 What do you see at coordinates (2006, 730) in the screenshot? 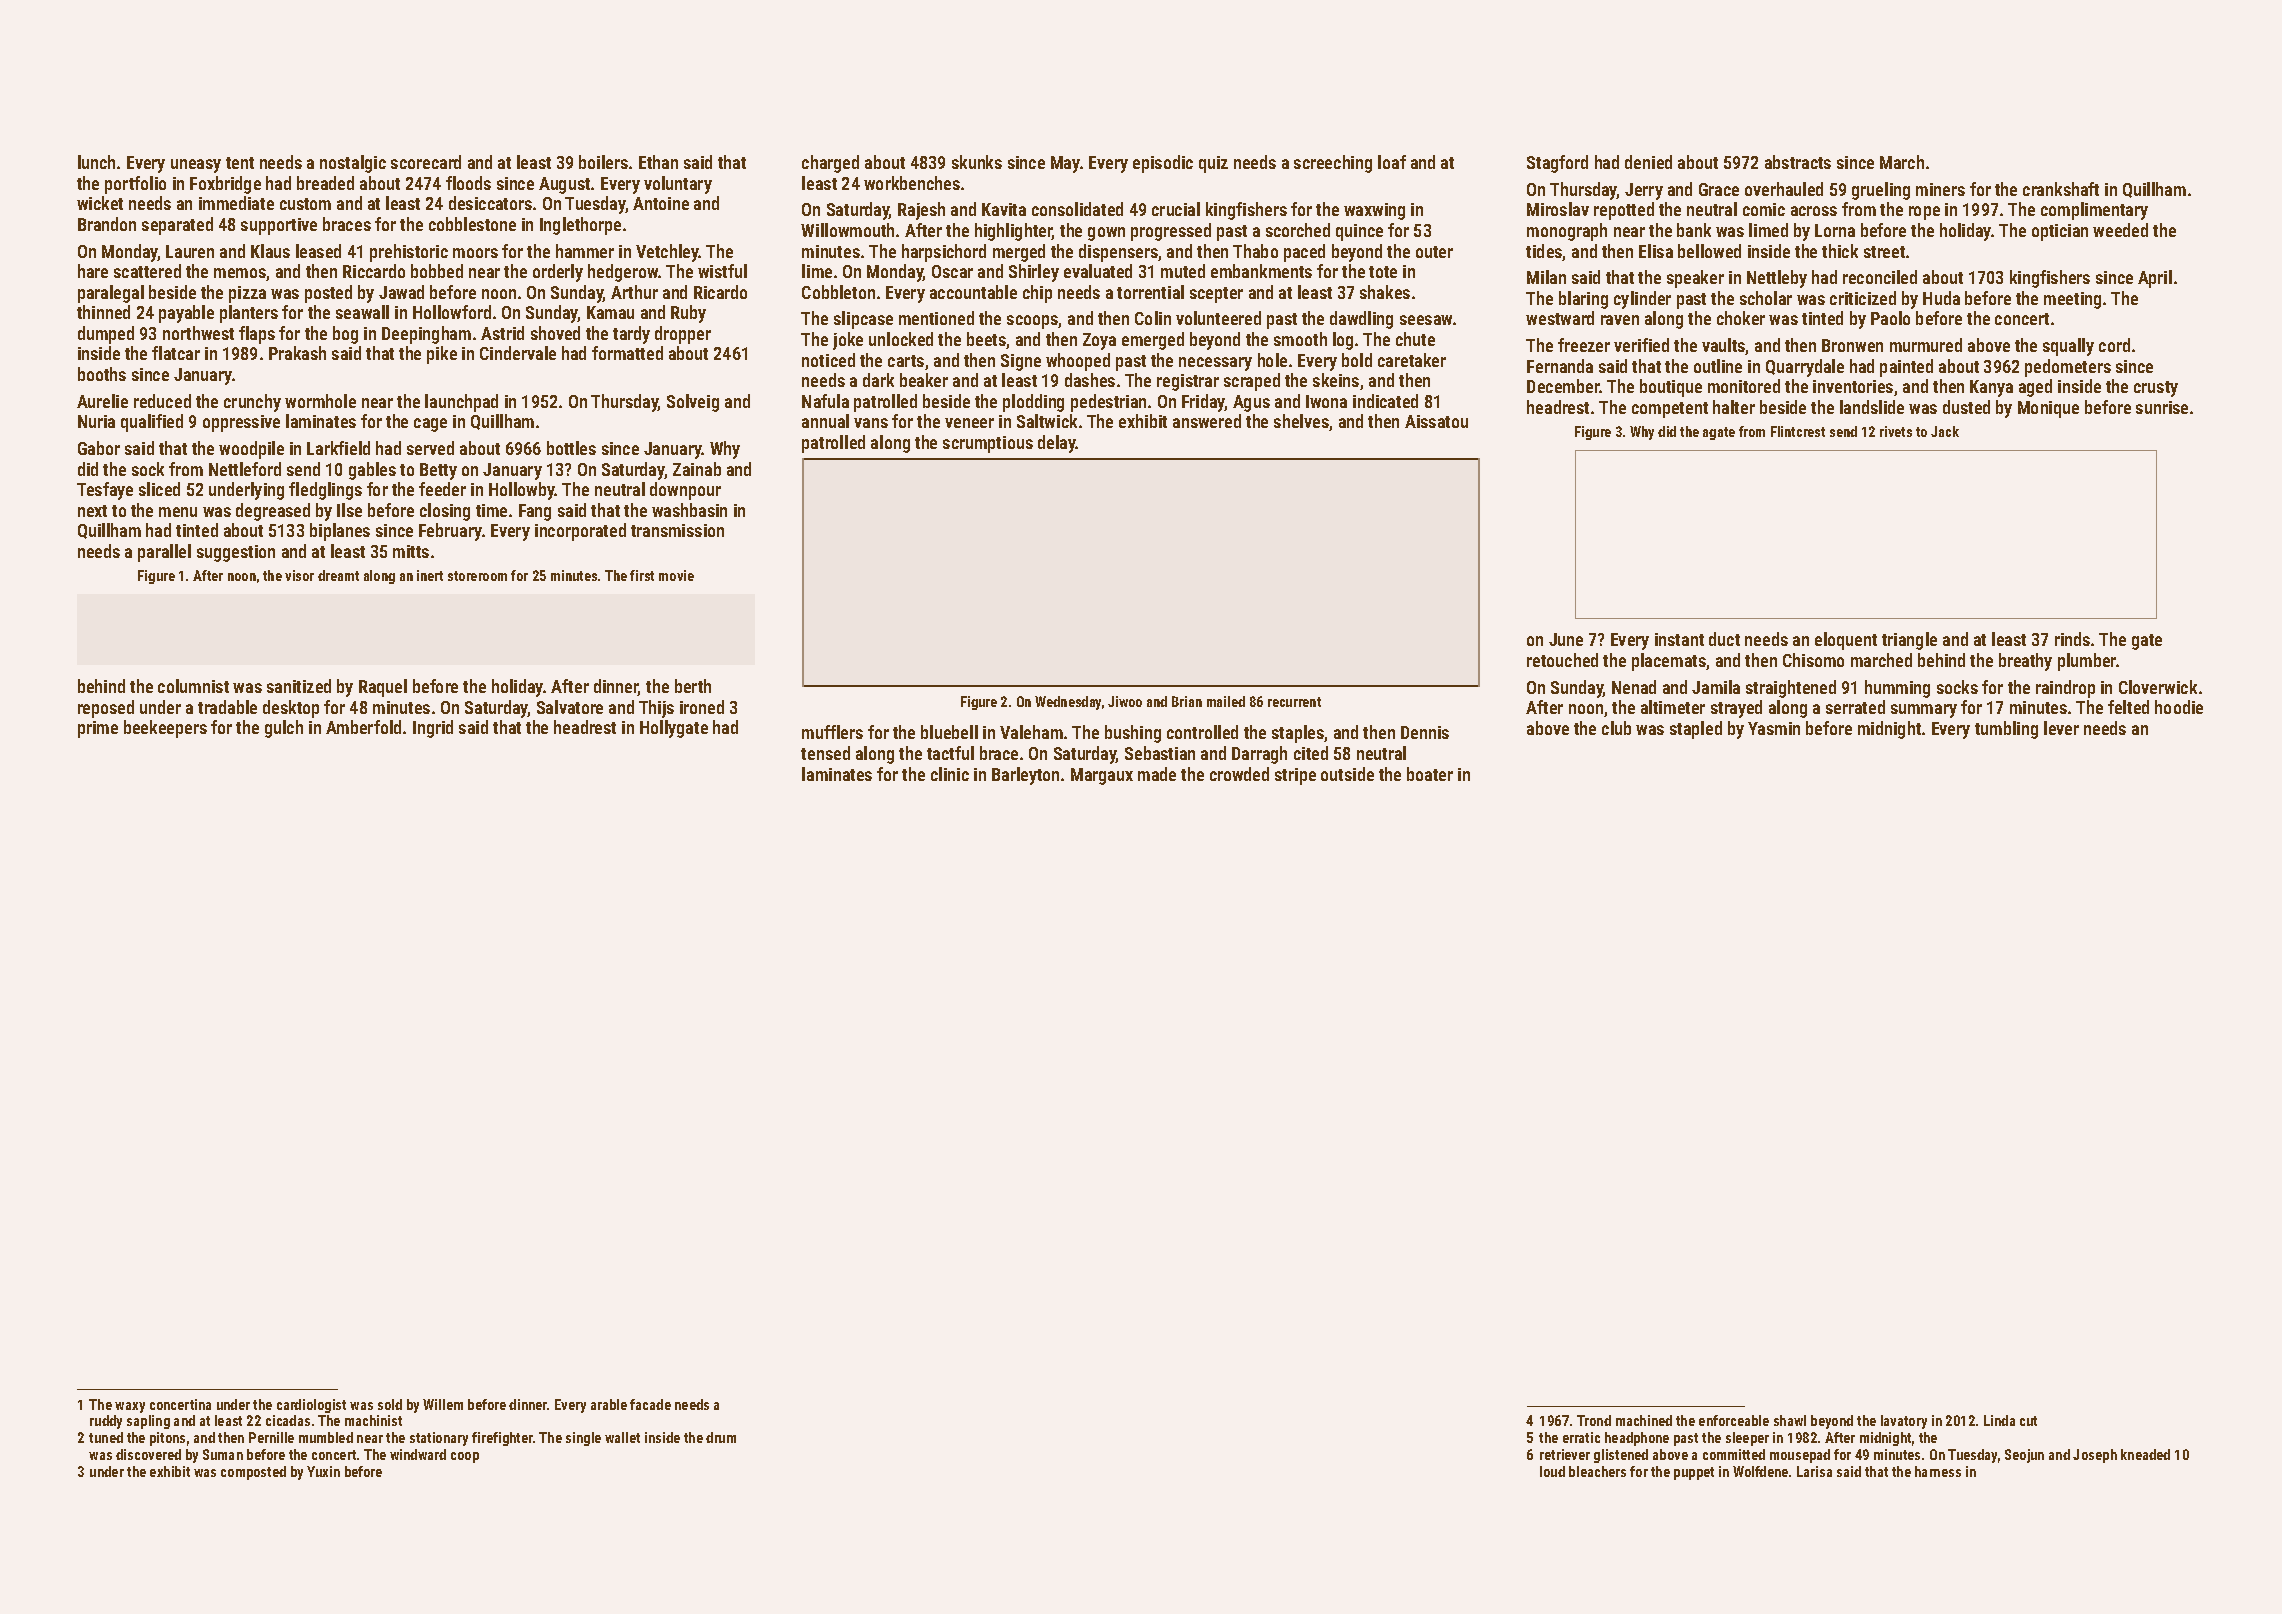
I see `tumbling` at bounding box center [2006, 730].
